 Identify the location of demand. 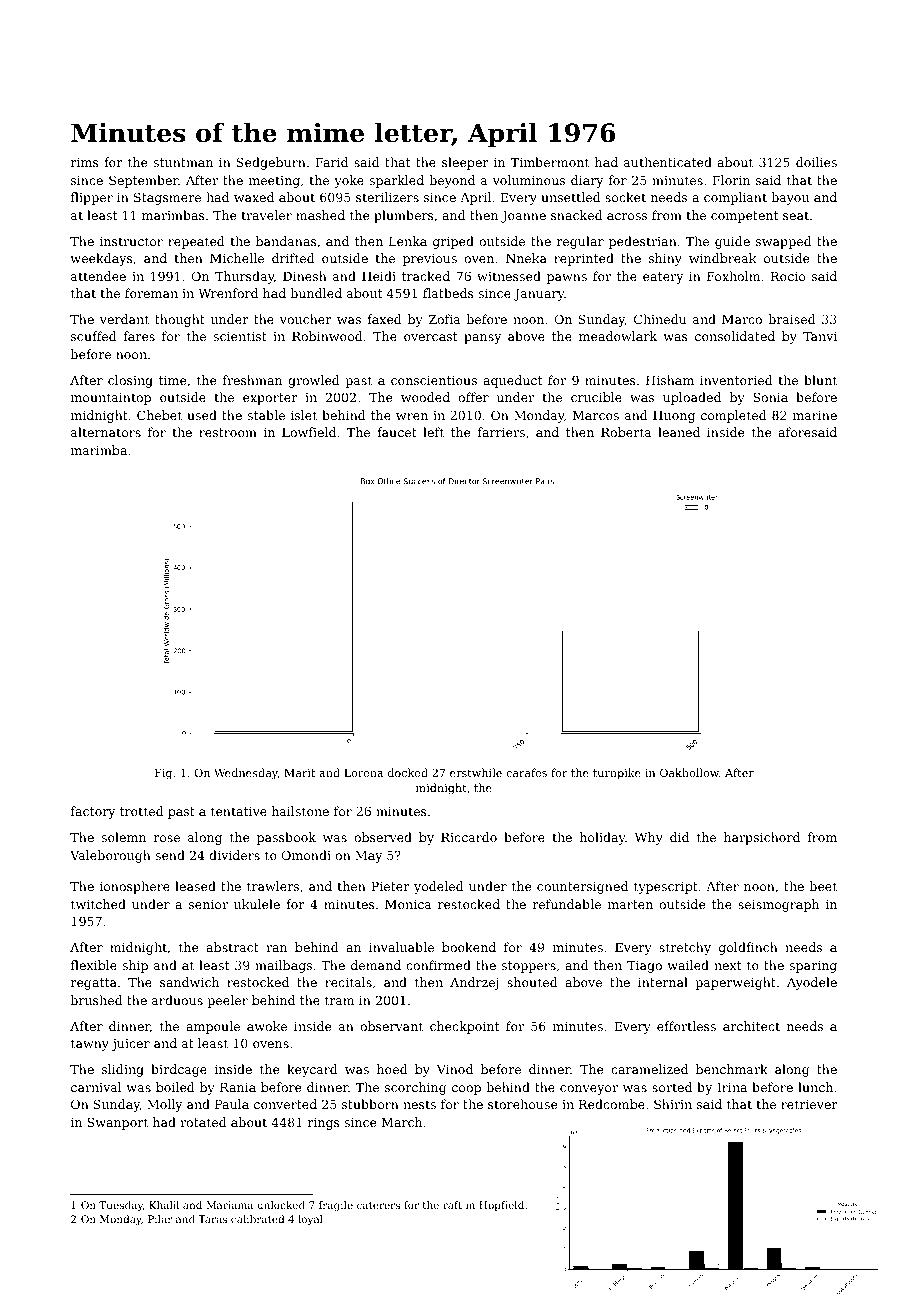
(376, 965).
